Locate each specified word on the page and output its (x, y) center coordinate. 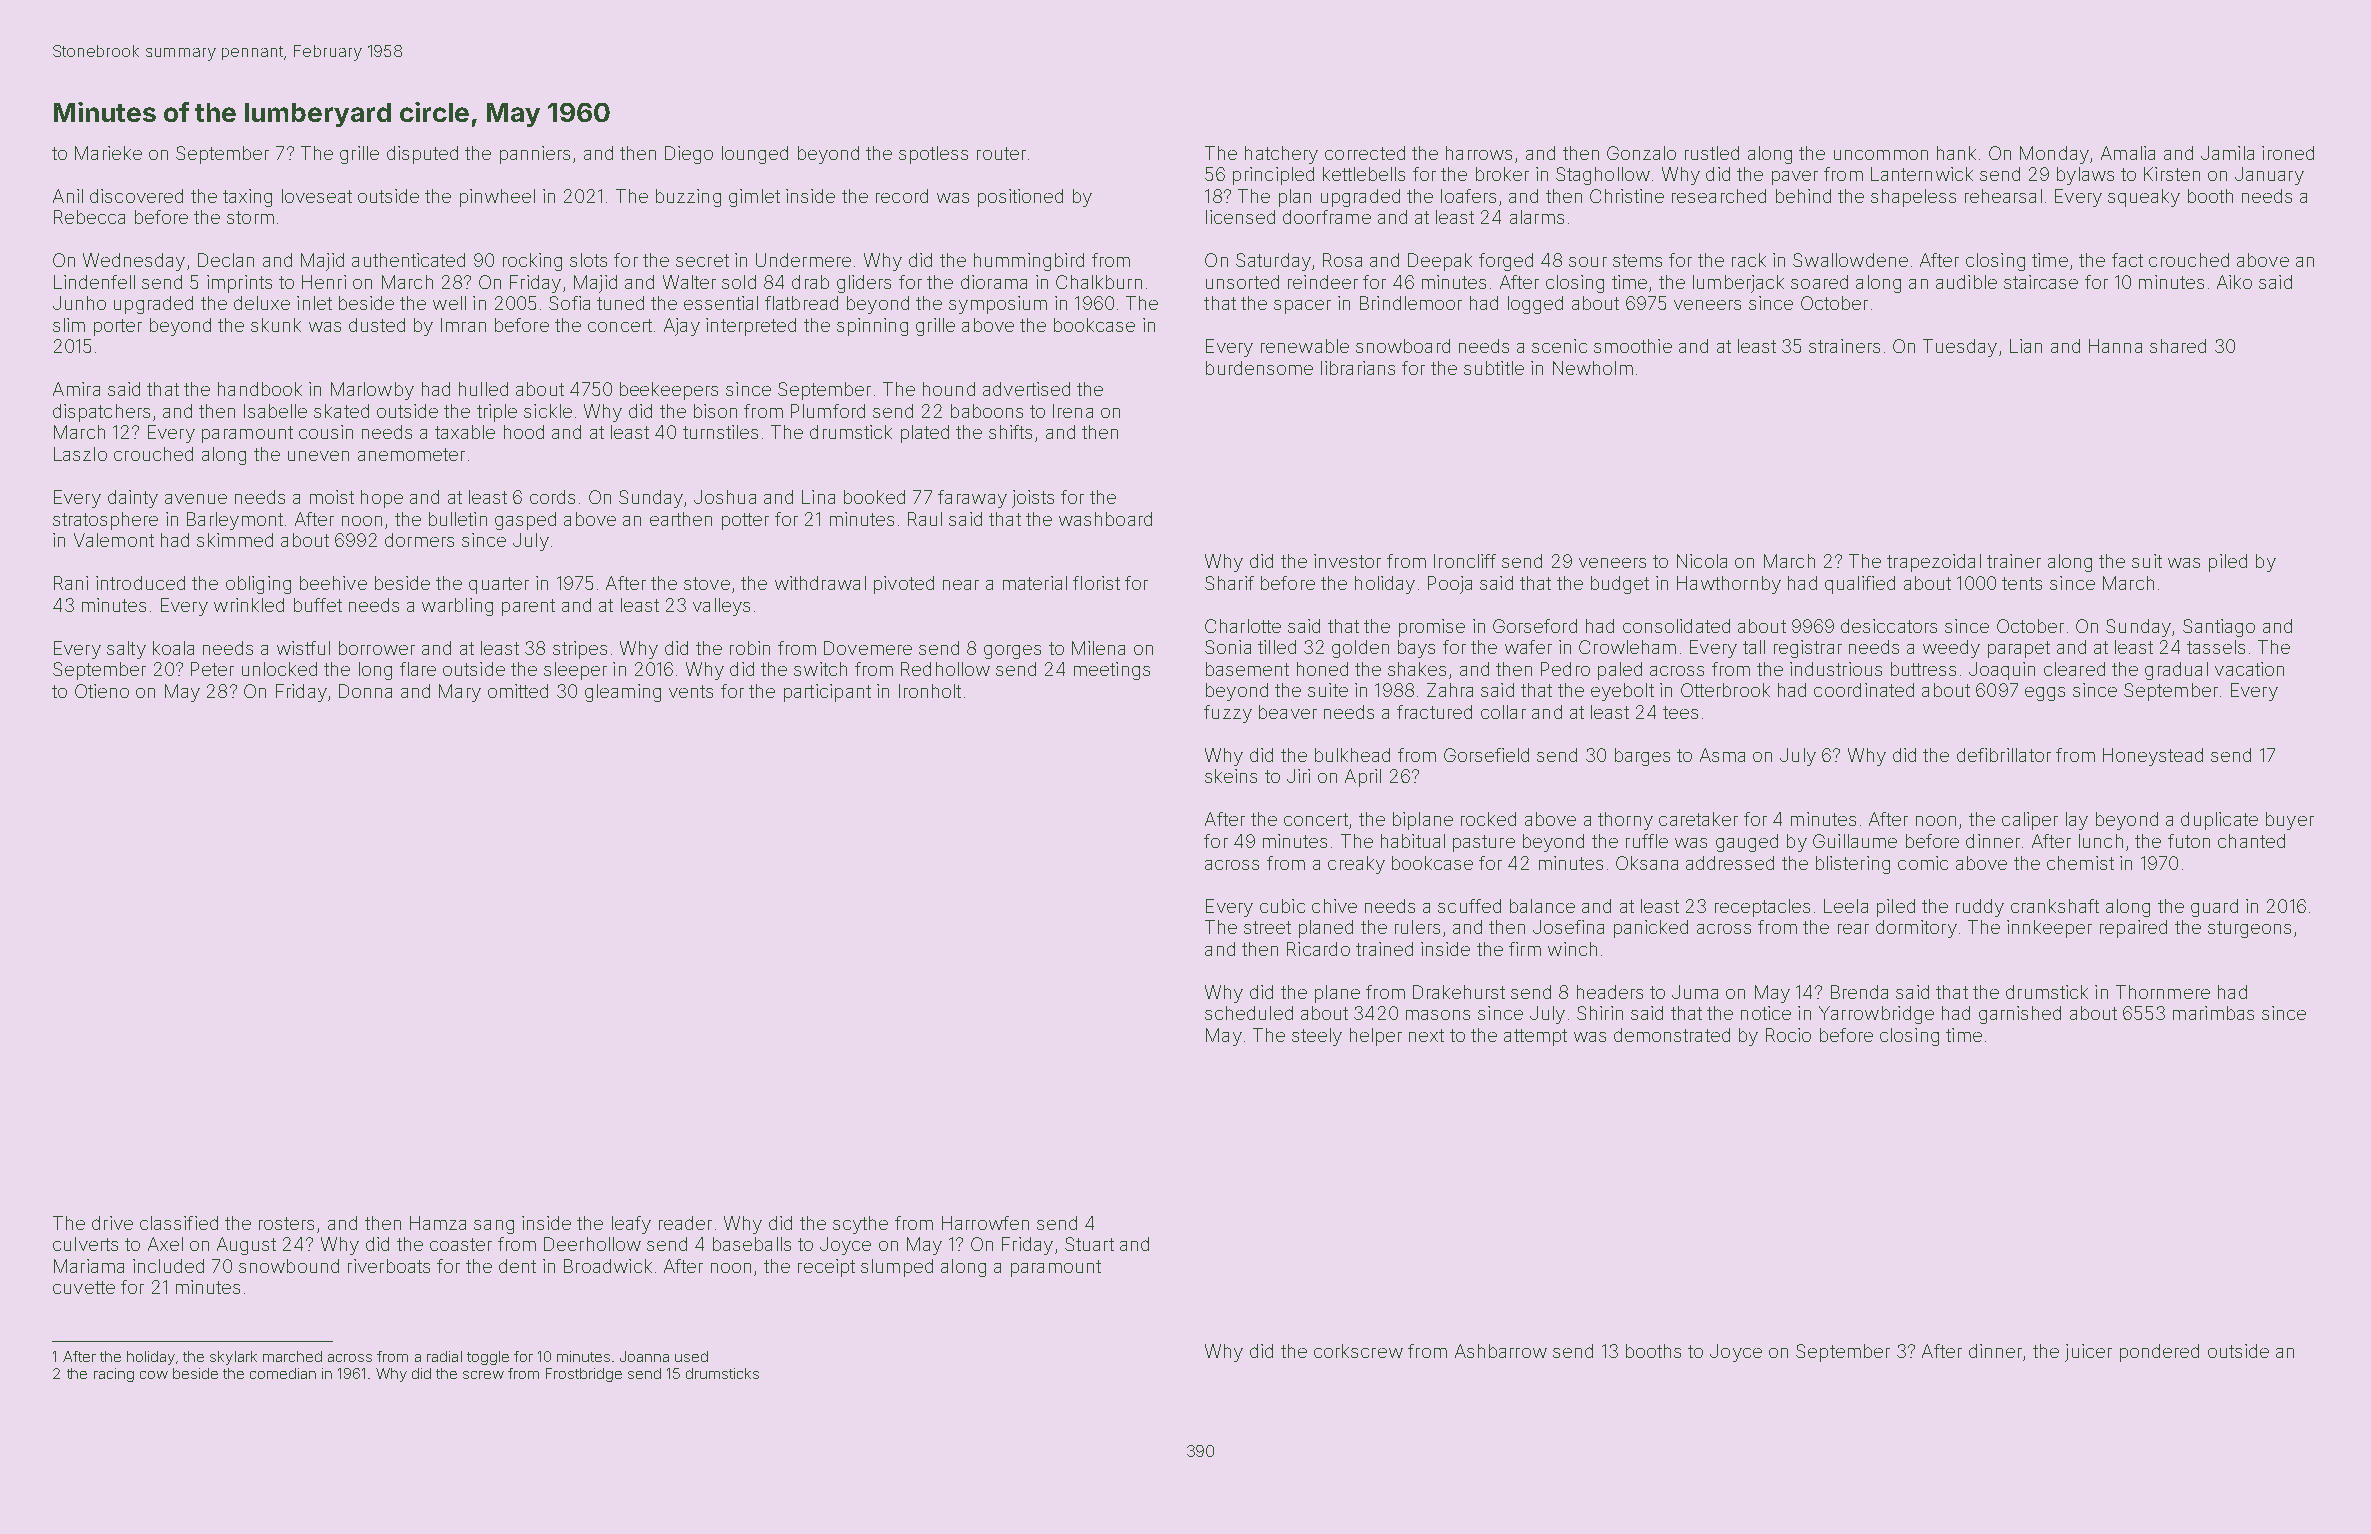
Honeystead (2153, 757)
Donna (365, 691)
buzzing (688, 198)
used (691, 1356)
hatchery (1281, 155)
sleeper (575, 671)
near (961, 585)
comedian (283, 1373)
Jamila (2227, 153)
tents (2022, 583)
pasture (1484, 843)
